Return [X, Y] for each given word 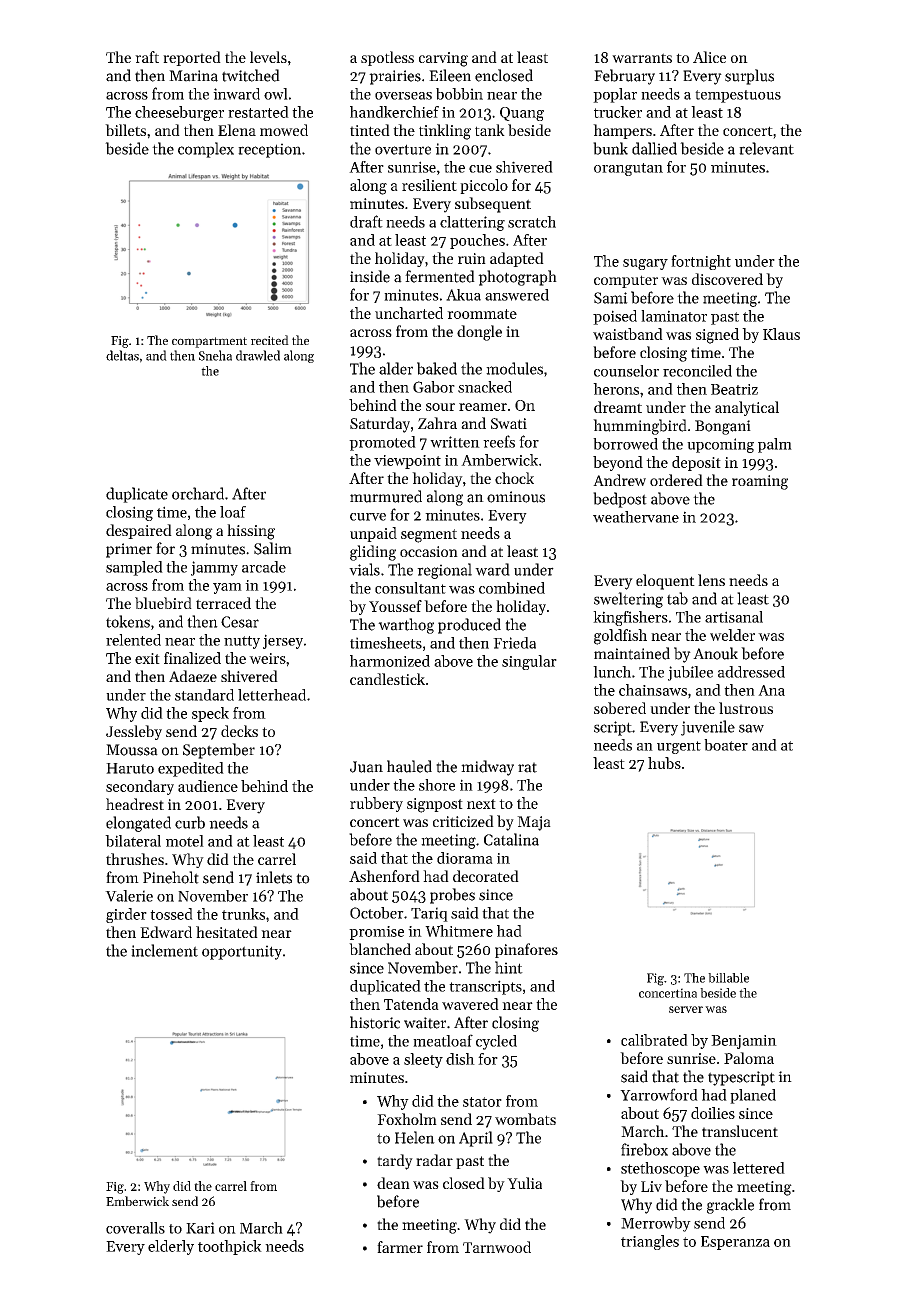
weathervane [636, 517]
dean [393, 1183]
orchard [198, 493]
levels [268, 57]
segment [429, 536]
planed [753, 1096]
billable [728, 978]
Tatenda [411, 1004]
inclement [164, 950]
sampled [134, 568]
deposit [696, 463]
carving [443, 59]
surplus [749, 77]
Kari [200, 1228]
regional [444, 571]
